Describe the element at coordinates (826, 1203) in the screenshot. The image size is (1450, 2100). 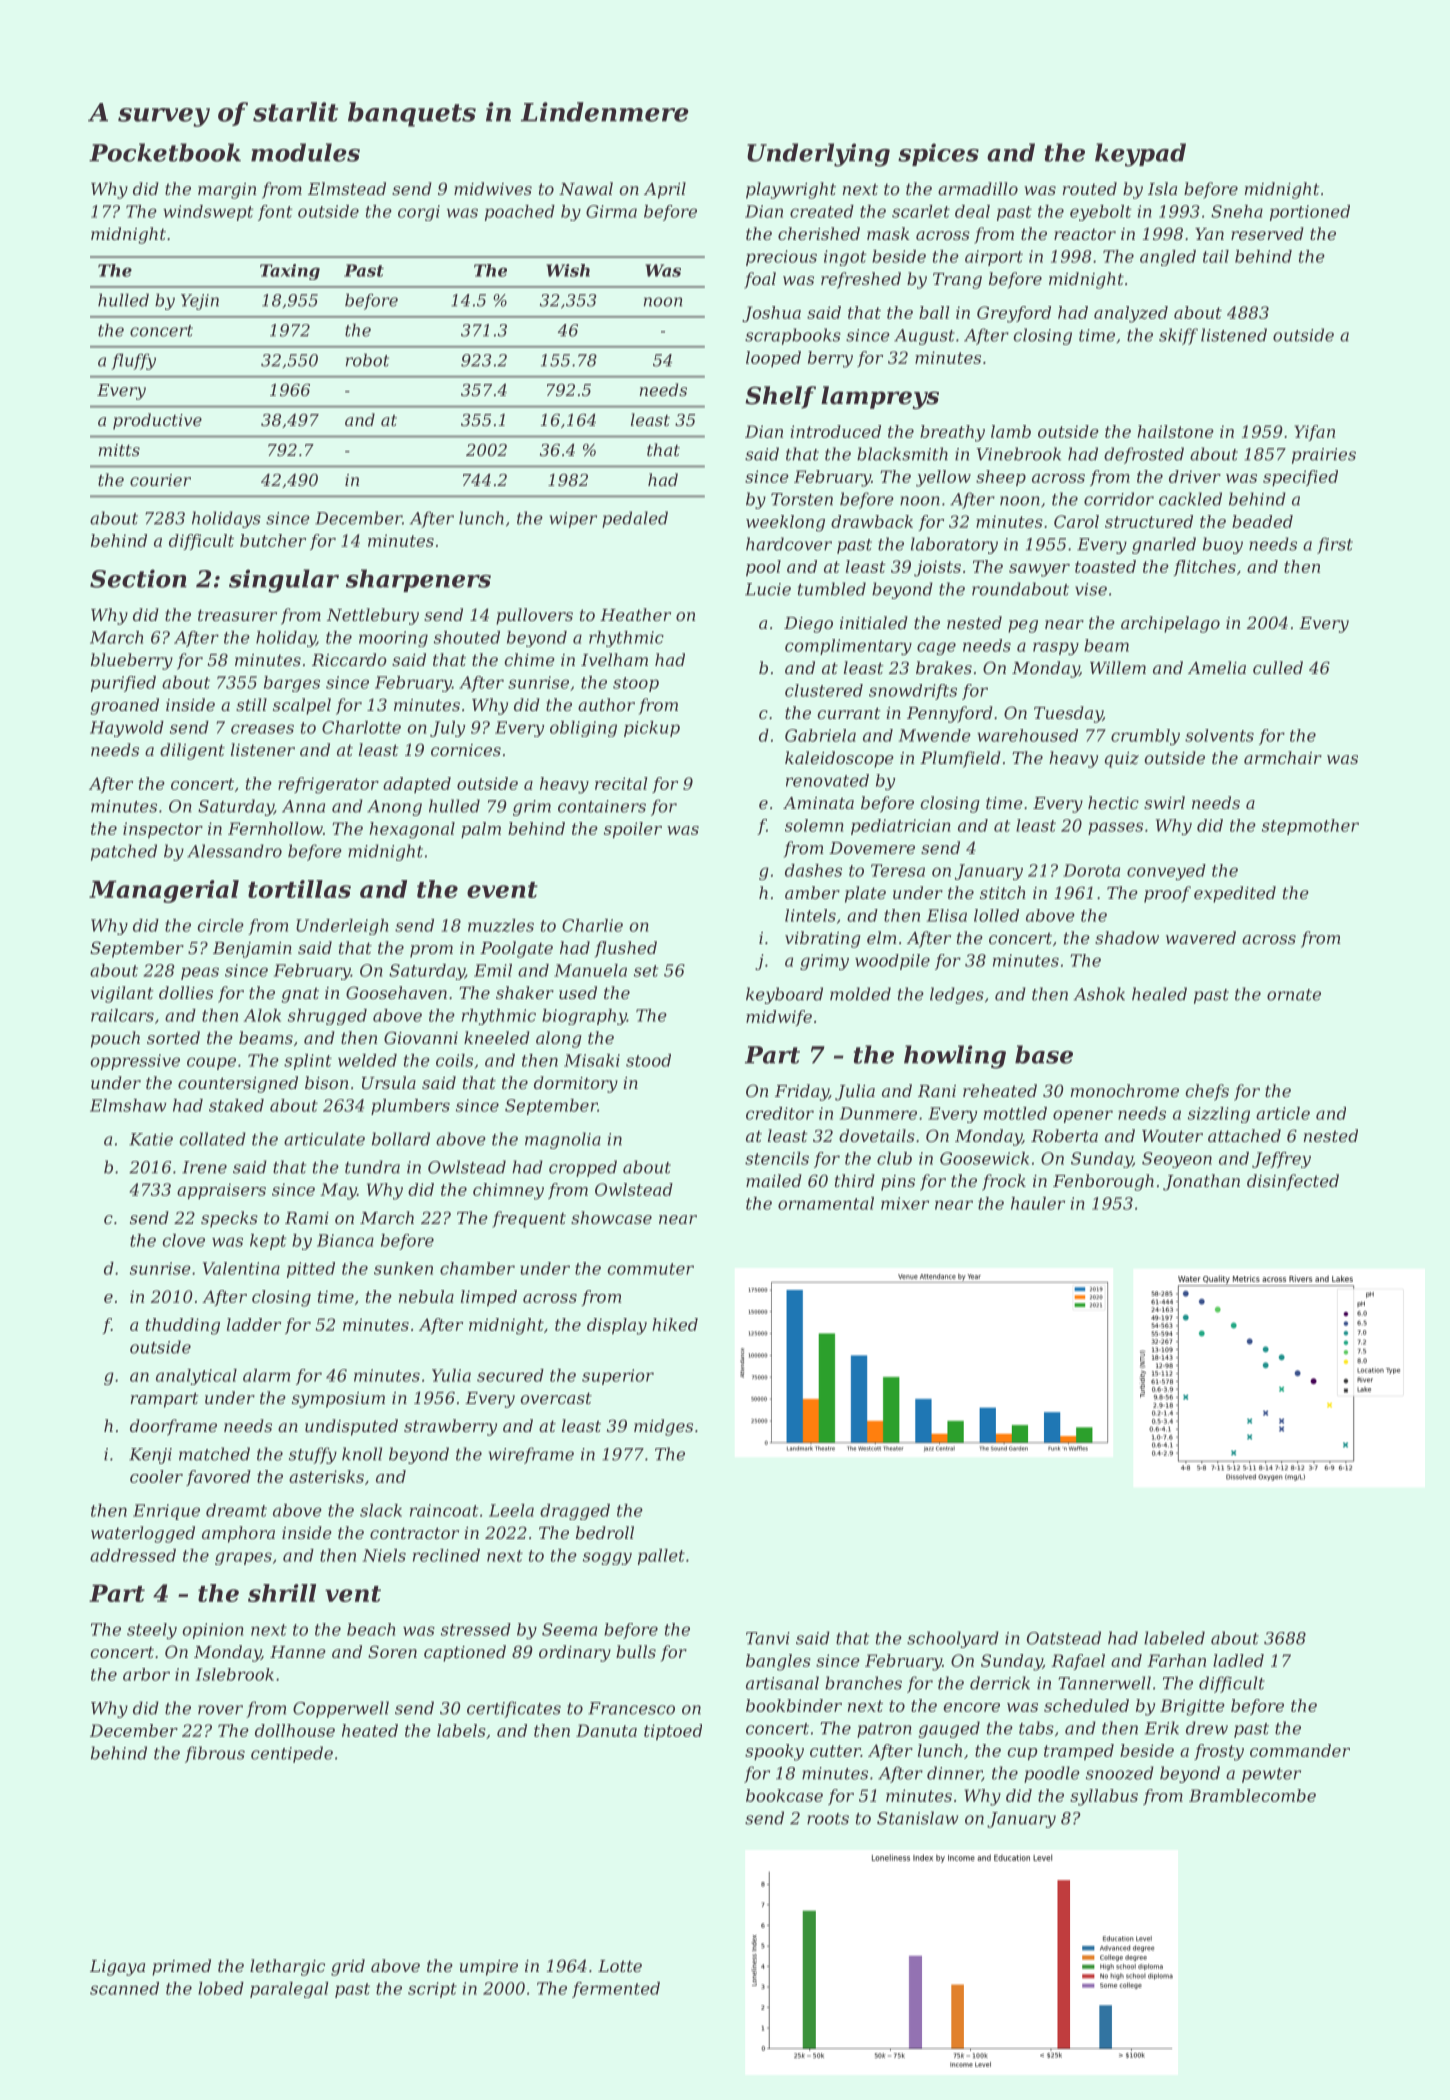
I see `ornamental` at that location.
